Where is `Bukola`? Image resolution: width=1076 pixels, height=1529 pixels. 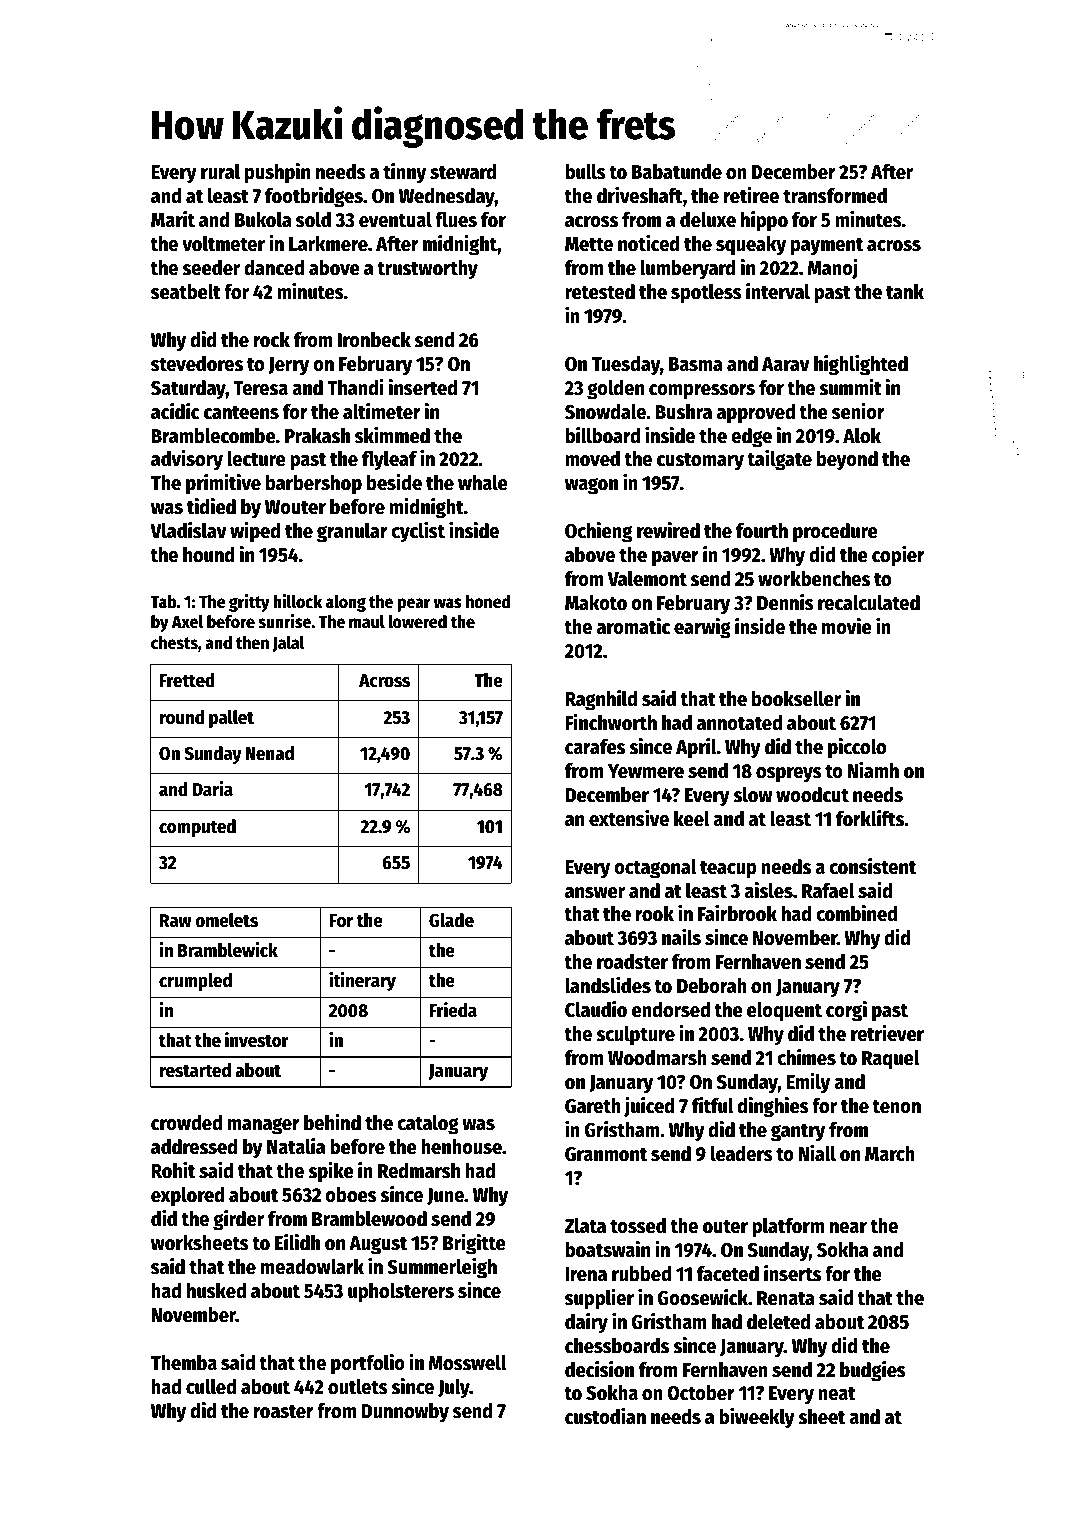
Bukola is located at coordinates (263, 220).
